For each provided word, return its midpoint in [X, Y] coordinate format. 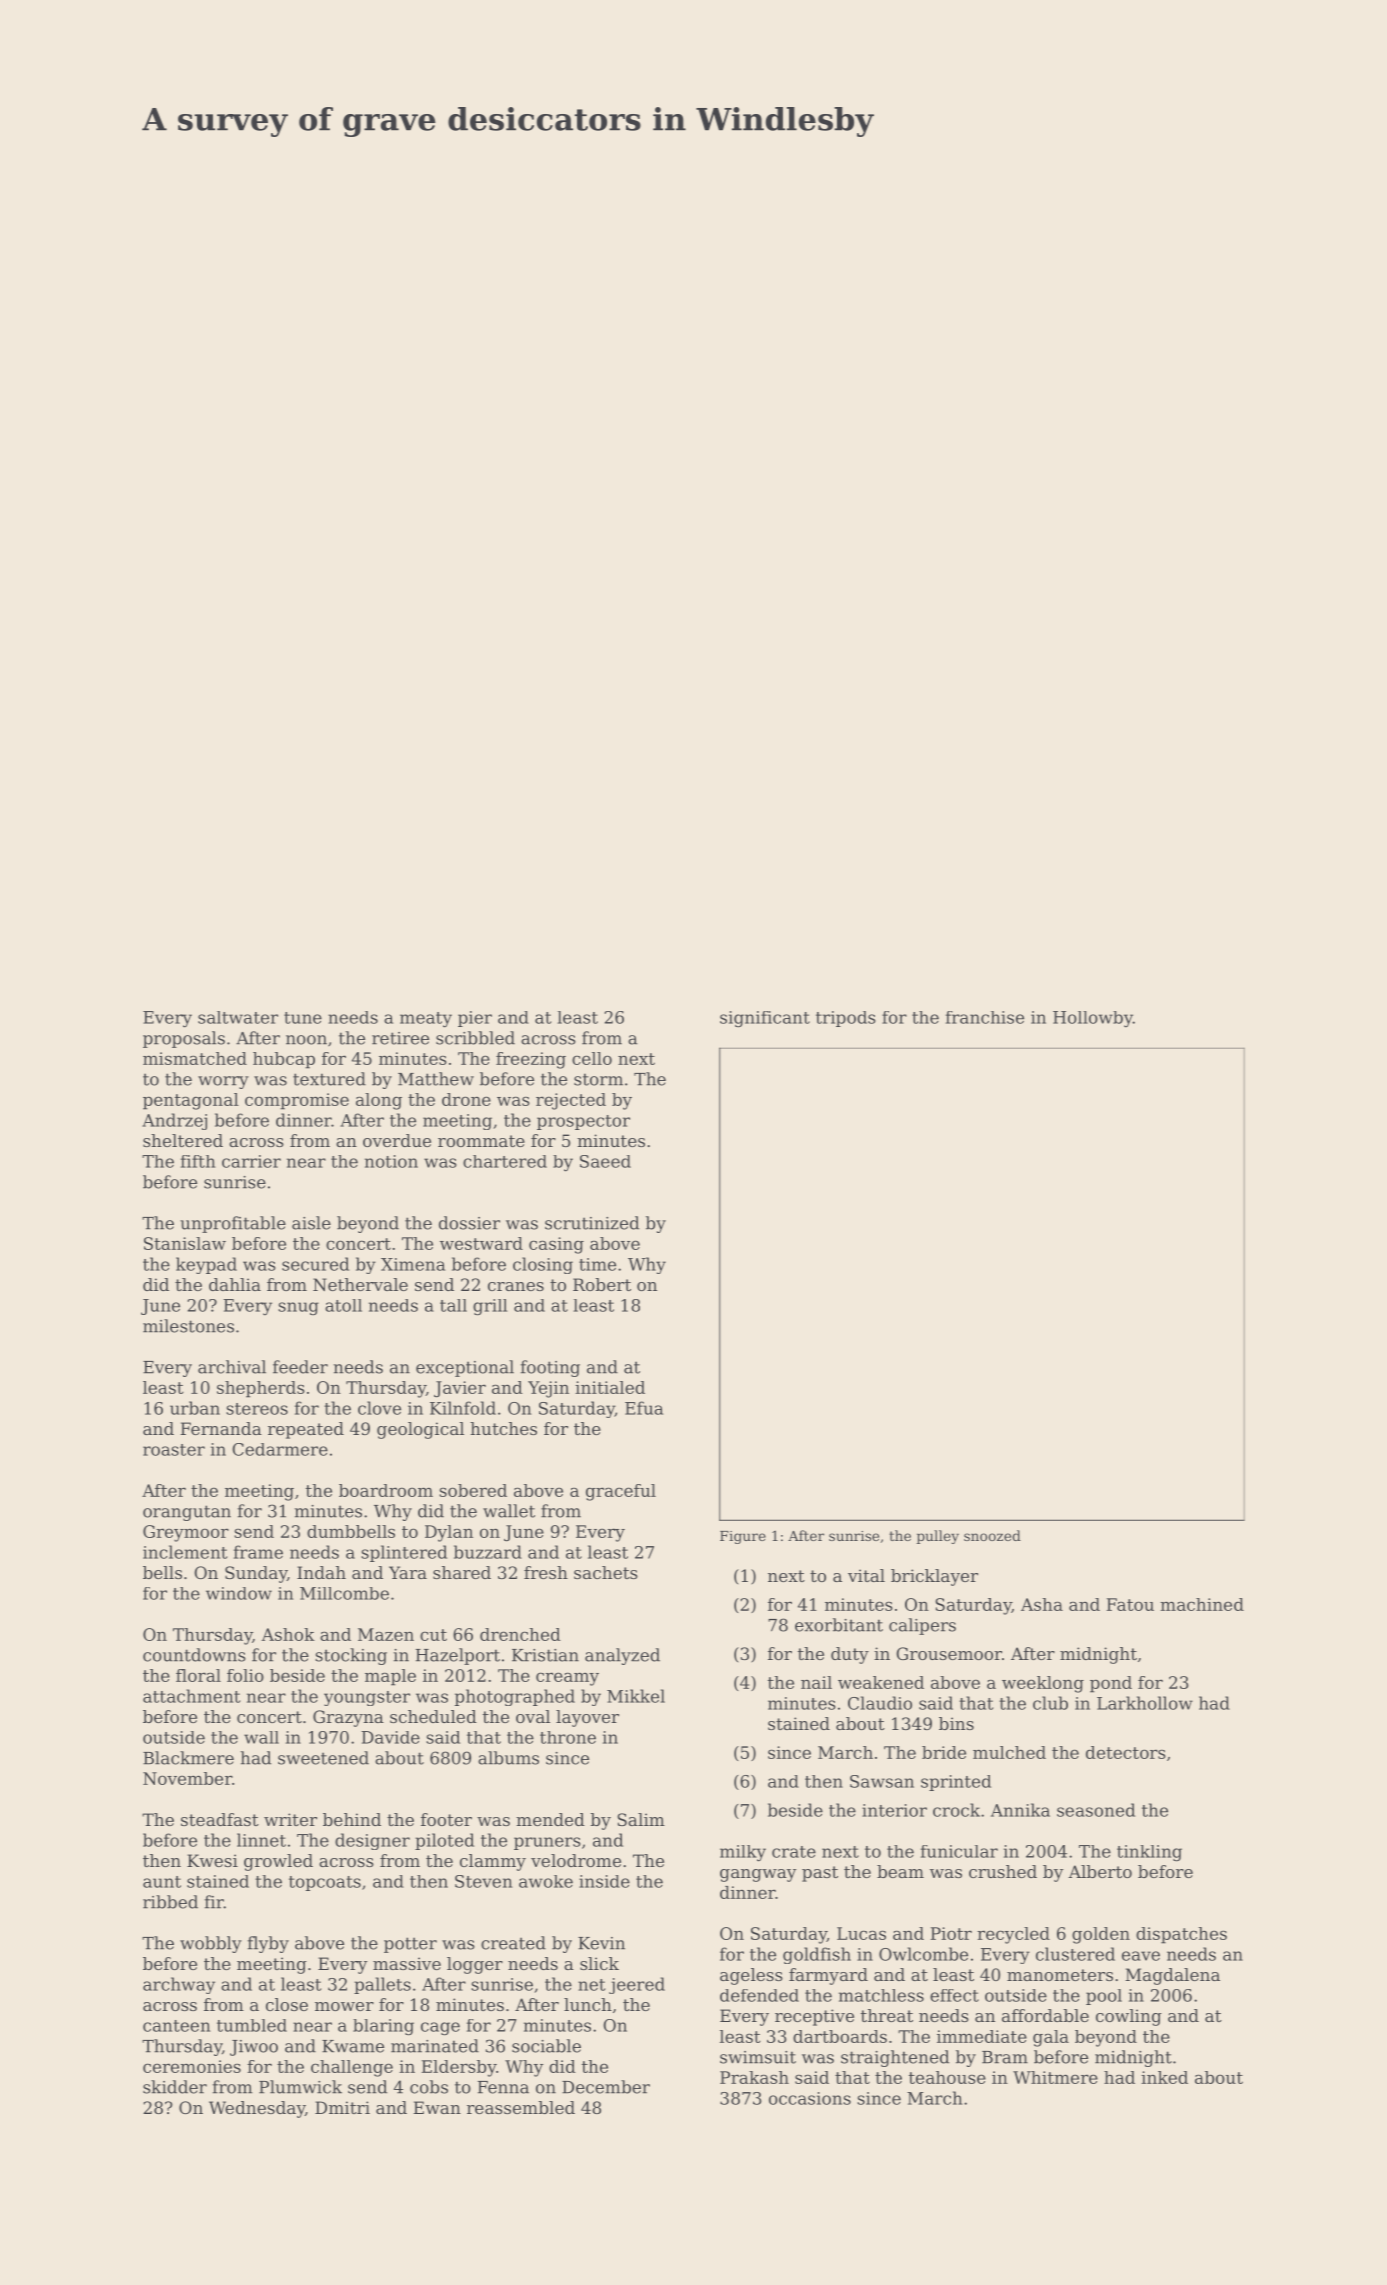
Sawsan [882, 1781]
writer [290, 1819]
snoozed [992, 1535]
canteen [176, 2026]
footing [550, 1368]
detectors [1126, 1752]
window [239, 1593]
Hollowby [1093, 1019]
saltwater [238, 1017]
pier [475, 1019]
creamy [567, 1679]
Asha [1042, 1604]
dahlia [235, 1284]
